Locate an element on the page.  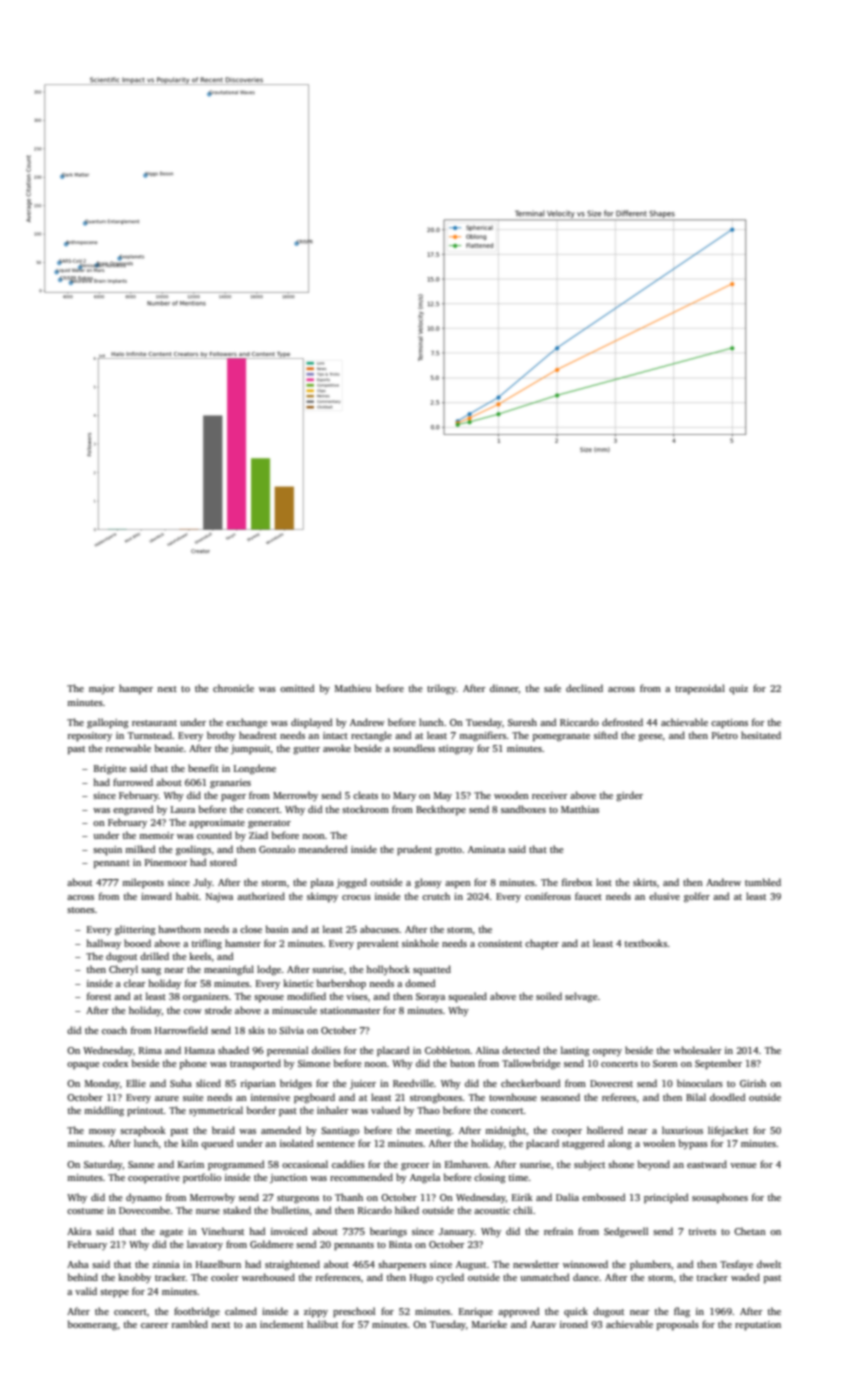
hesitated is located at coordinates (761, 735).
